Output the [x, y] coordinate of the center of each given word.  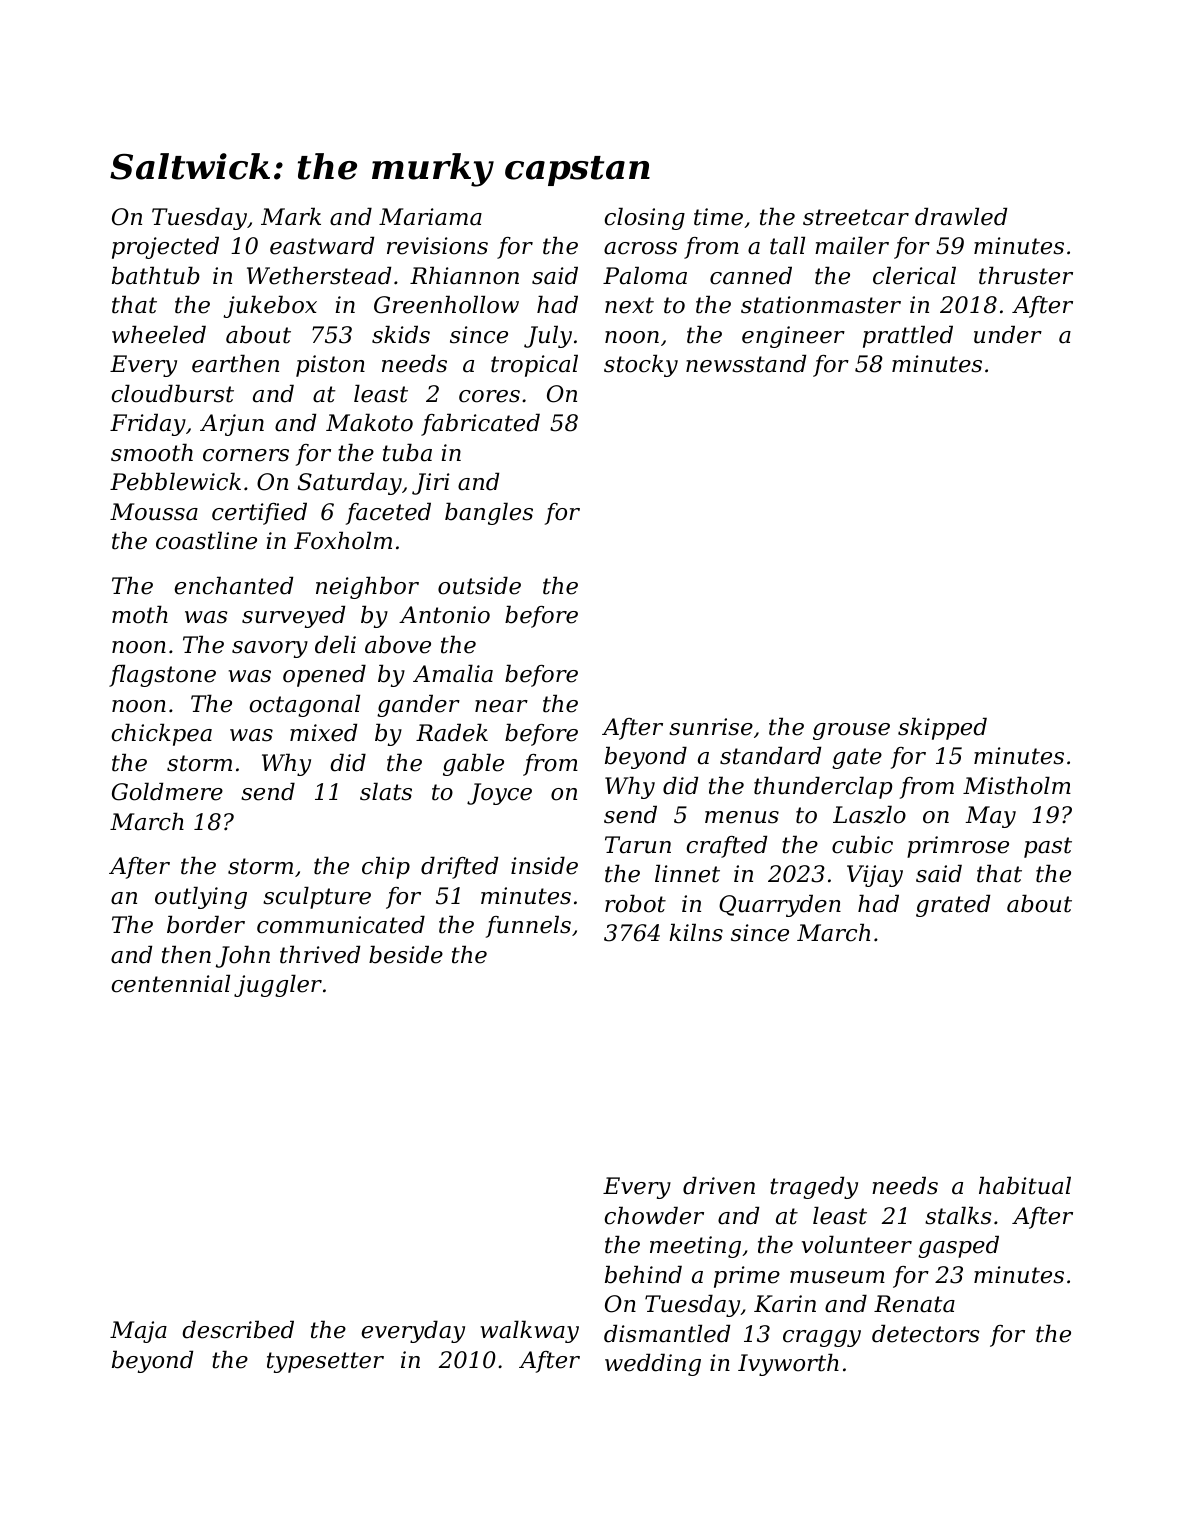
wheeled [159, 334]
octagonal [304, 705]
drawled [961, 216]
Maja [138, 1332]
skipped [942, 728]
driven [719, 1185]
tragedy [814, 1187]
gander [418, 705]
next [629, 305]
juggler [278, 985]
